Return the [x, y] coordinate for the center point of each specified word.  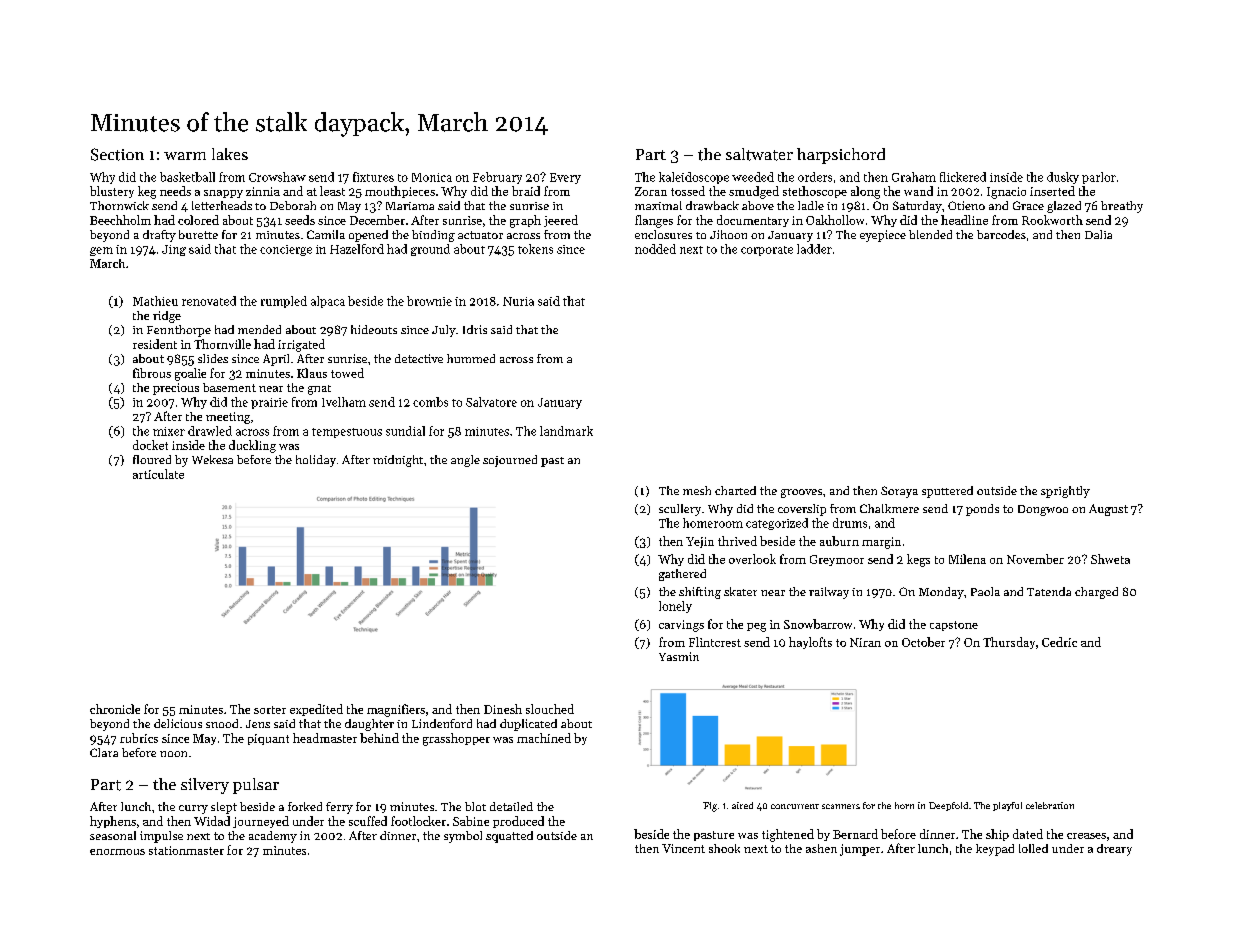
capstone [954, 626]
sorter [270, 710]
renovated [209, 301]
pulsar [256, 786]
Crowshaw [277, 177]
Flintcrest [715, 642]
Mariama [410, 206]
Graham [914, 177]
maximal [658, 205]
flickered [963, 177]
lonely [675, 607]
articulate [158, 474]
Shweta [1110, 559]
